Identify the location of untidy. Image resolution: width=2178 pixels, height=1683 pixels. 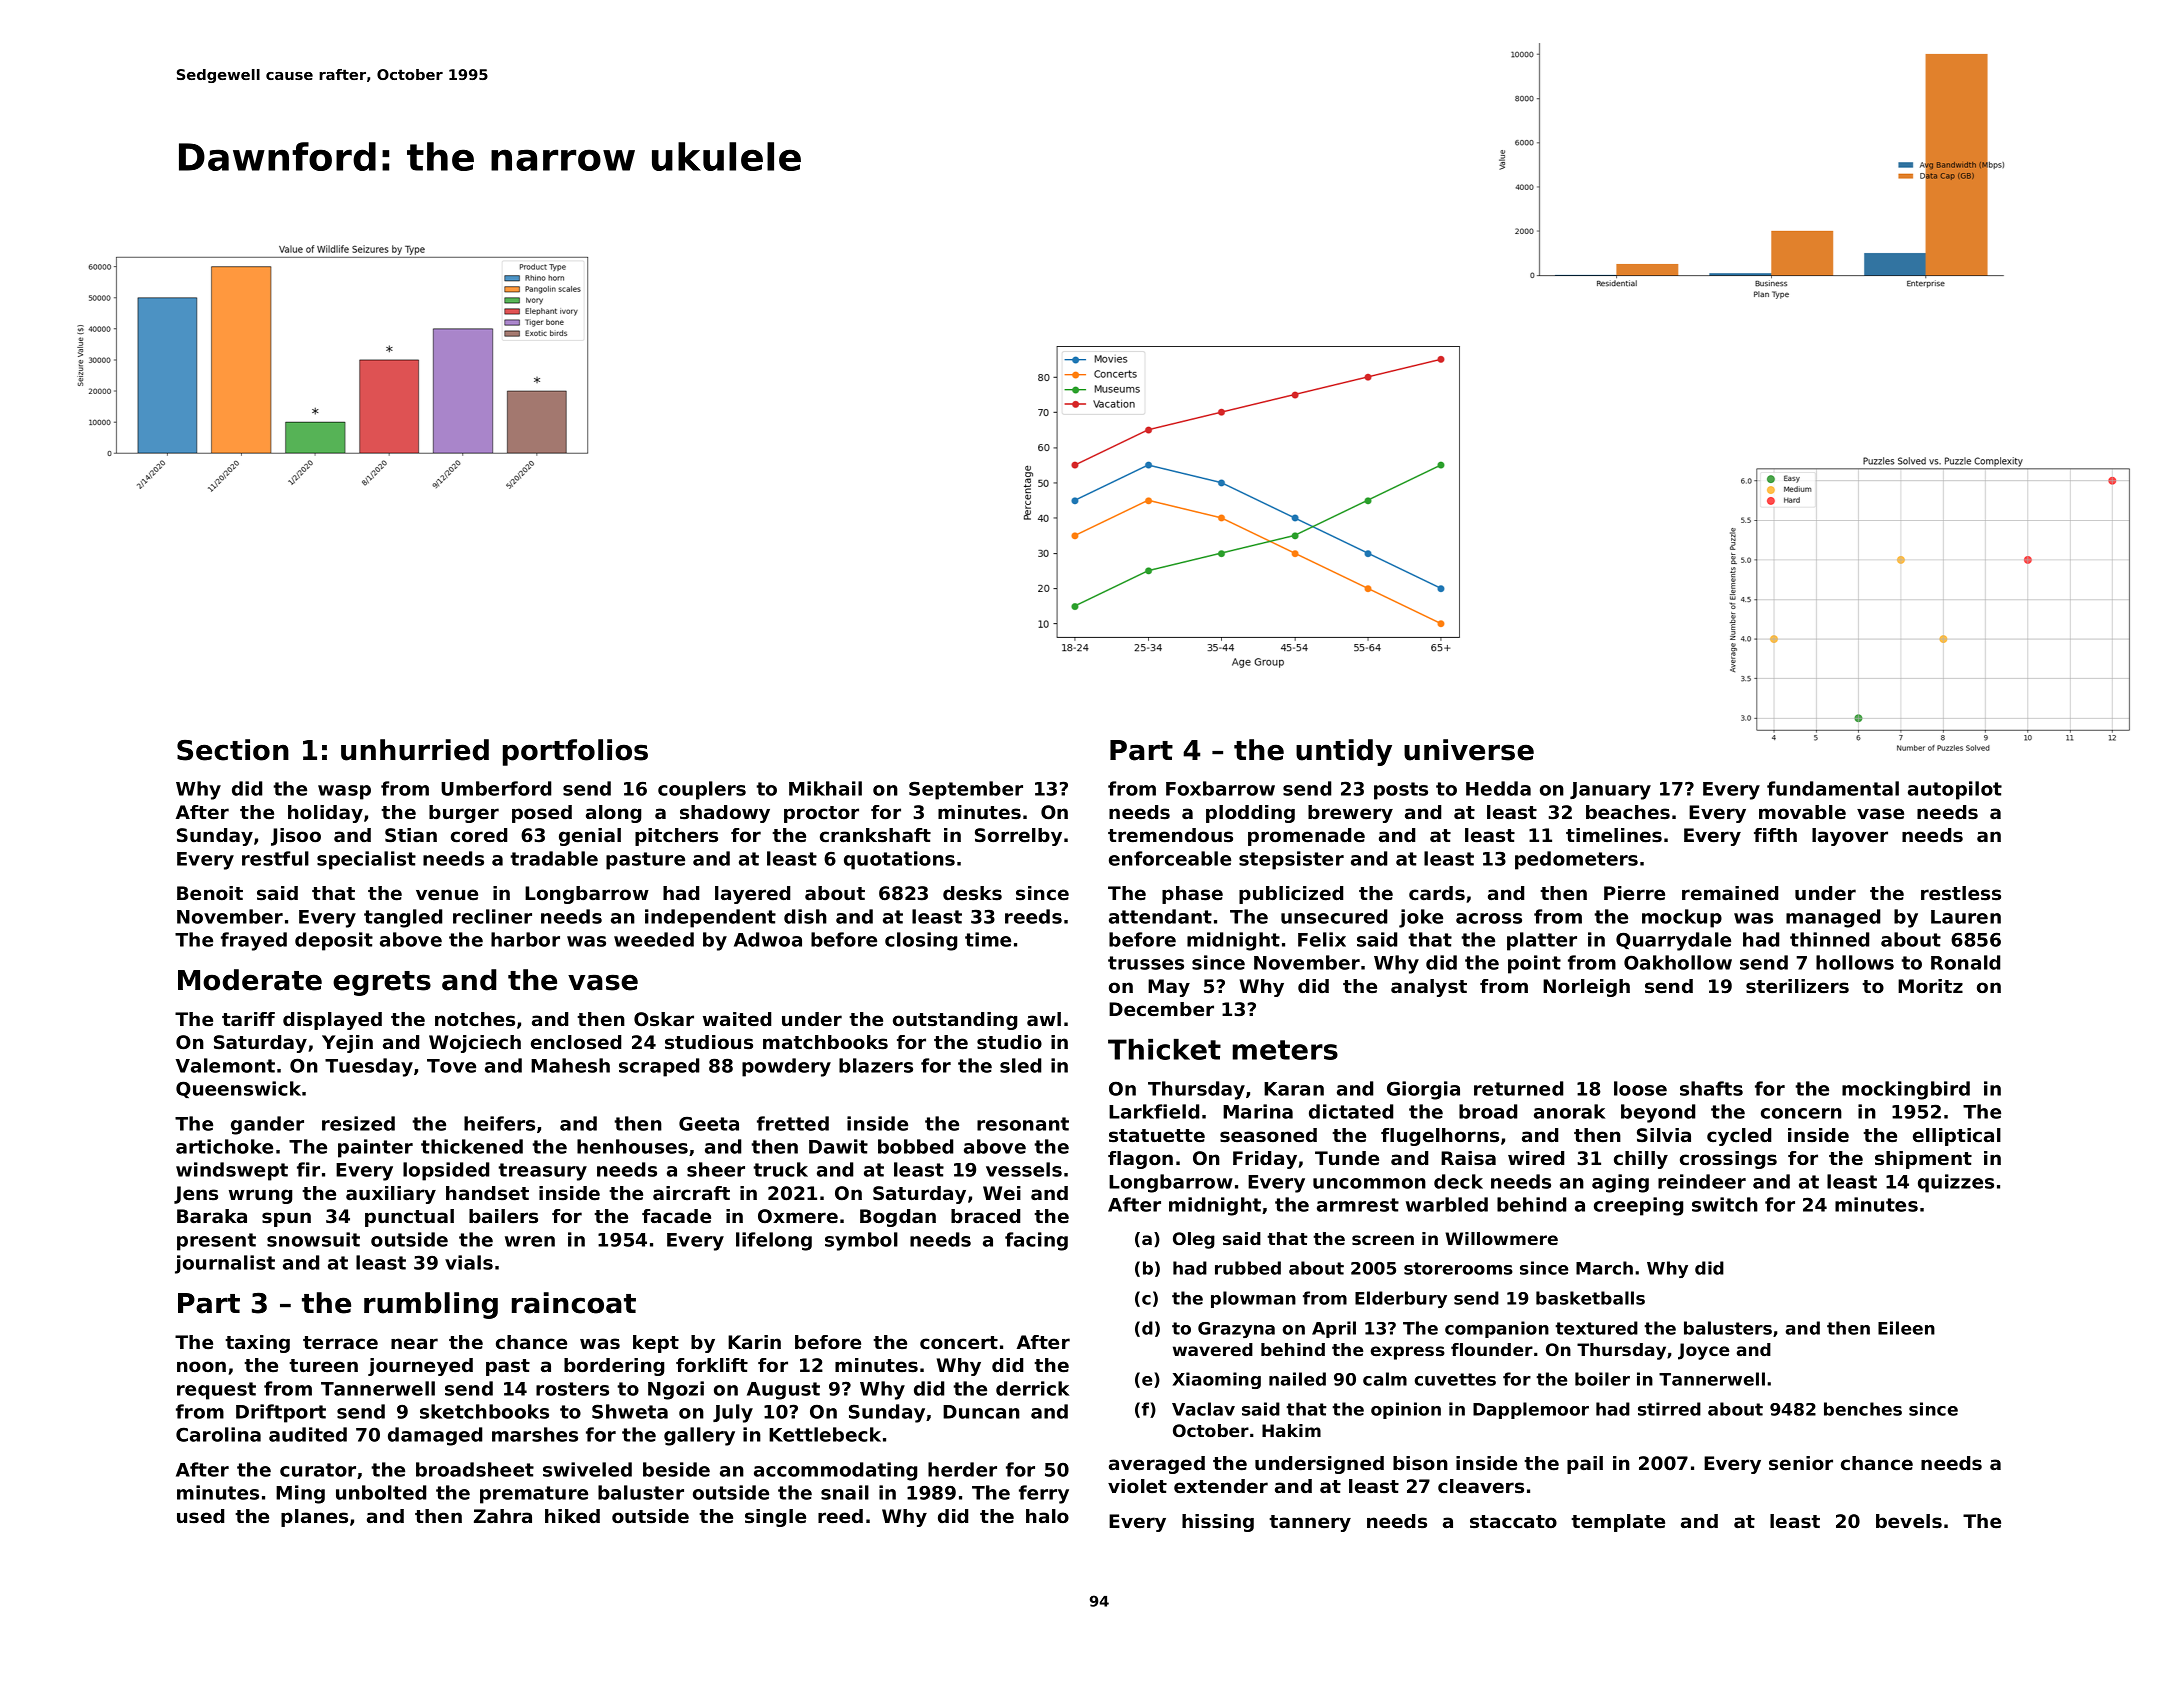
(1344, 752).
